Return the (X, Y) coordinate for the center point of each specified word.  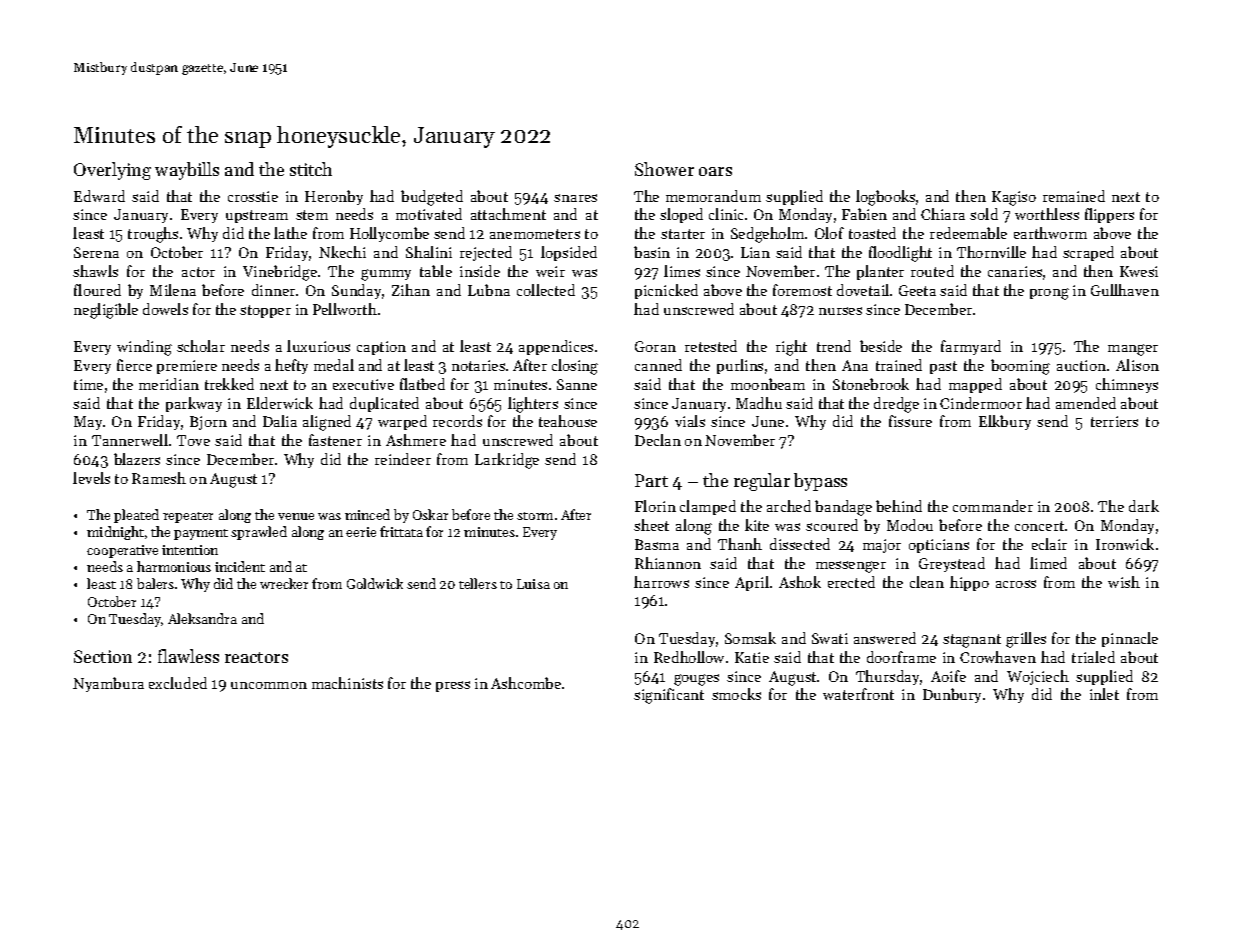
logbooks (885, 198)
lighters (533, 405)
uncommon (269, 685)
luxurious (318, 346)
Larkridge (507, 461)
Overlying (112, 171)
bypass (820, 482)
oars (715, 171)
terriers (1114, 421)
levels (91, 478)
